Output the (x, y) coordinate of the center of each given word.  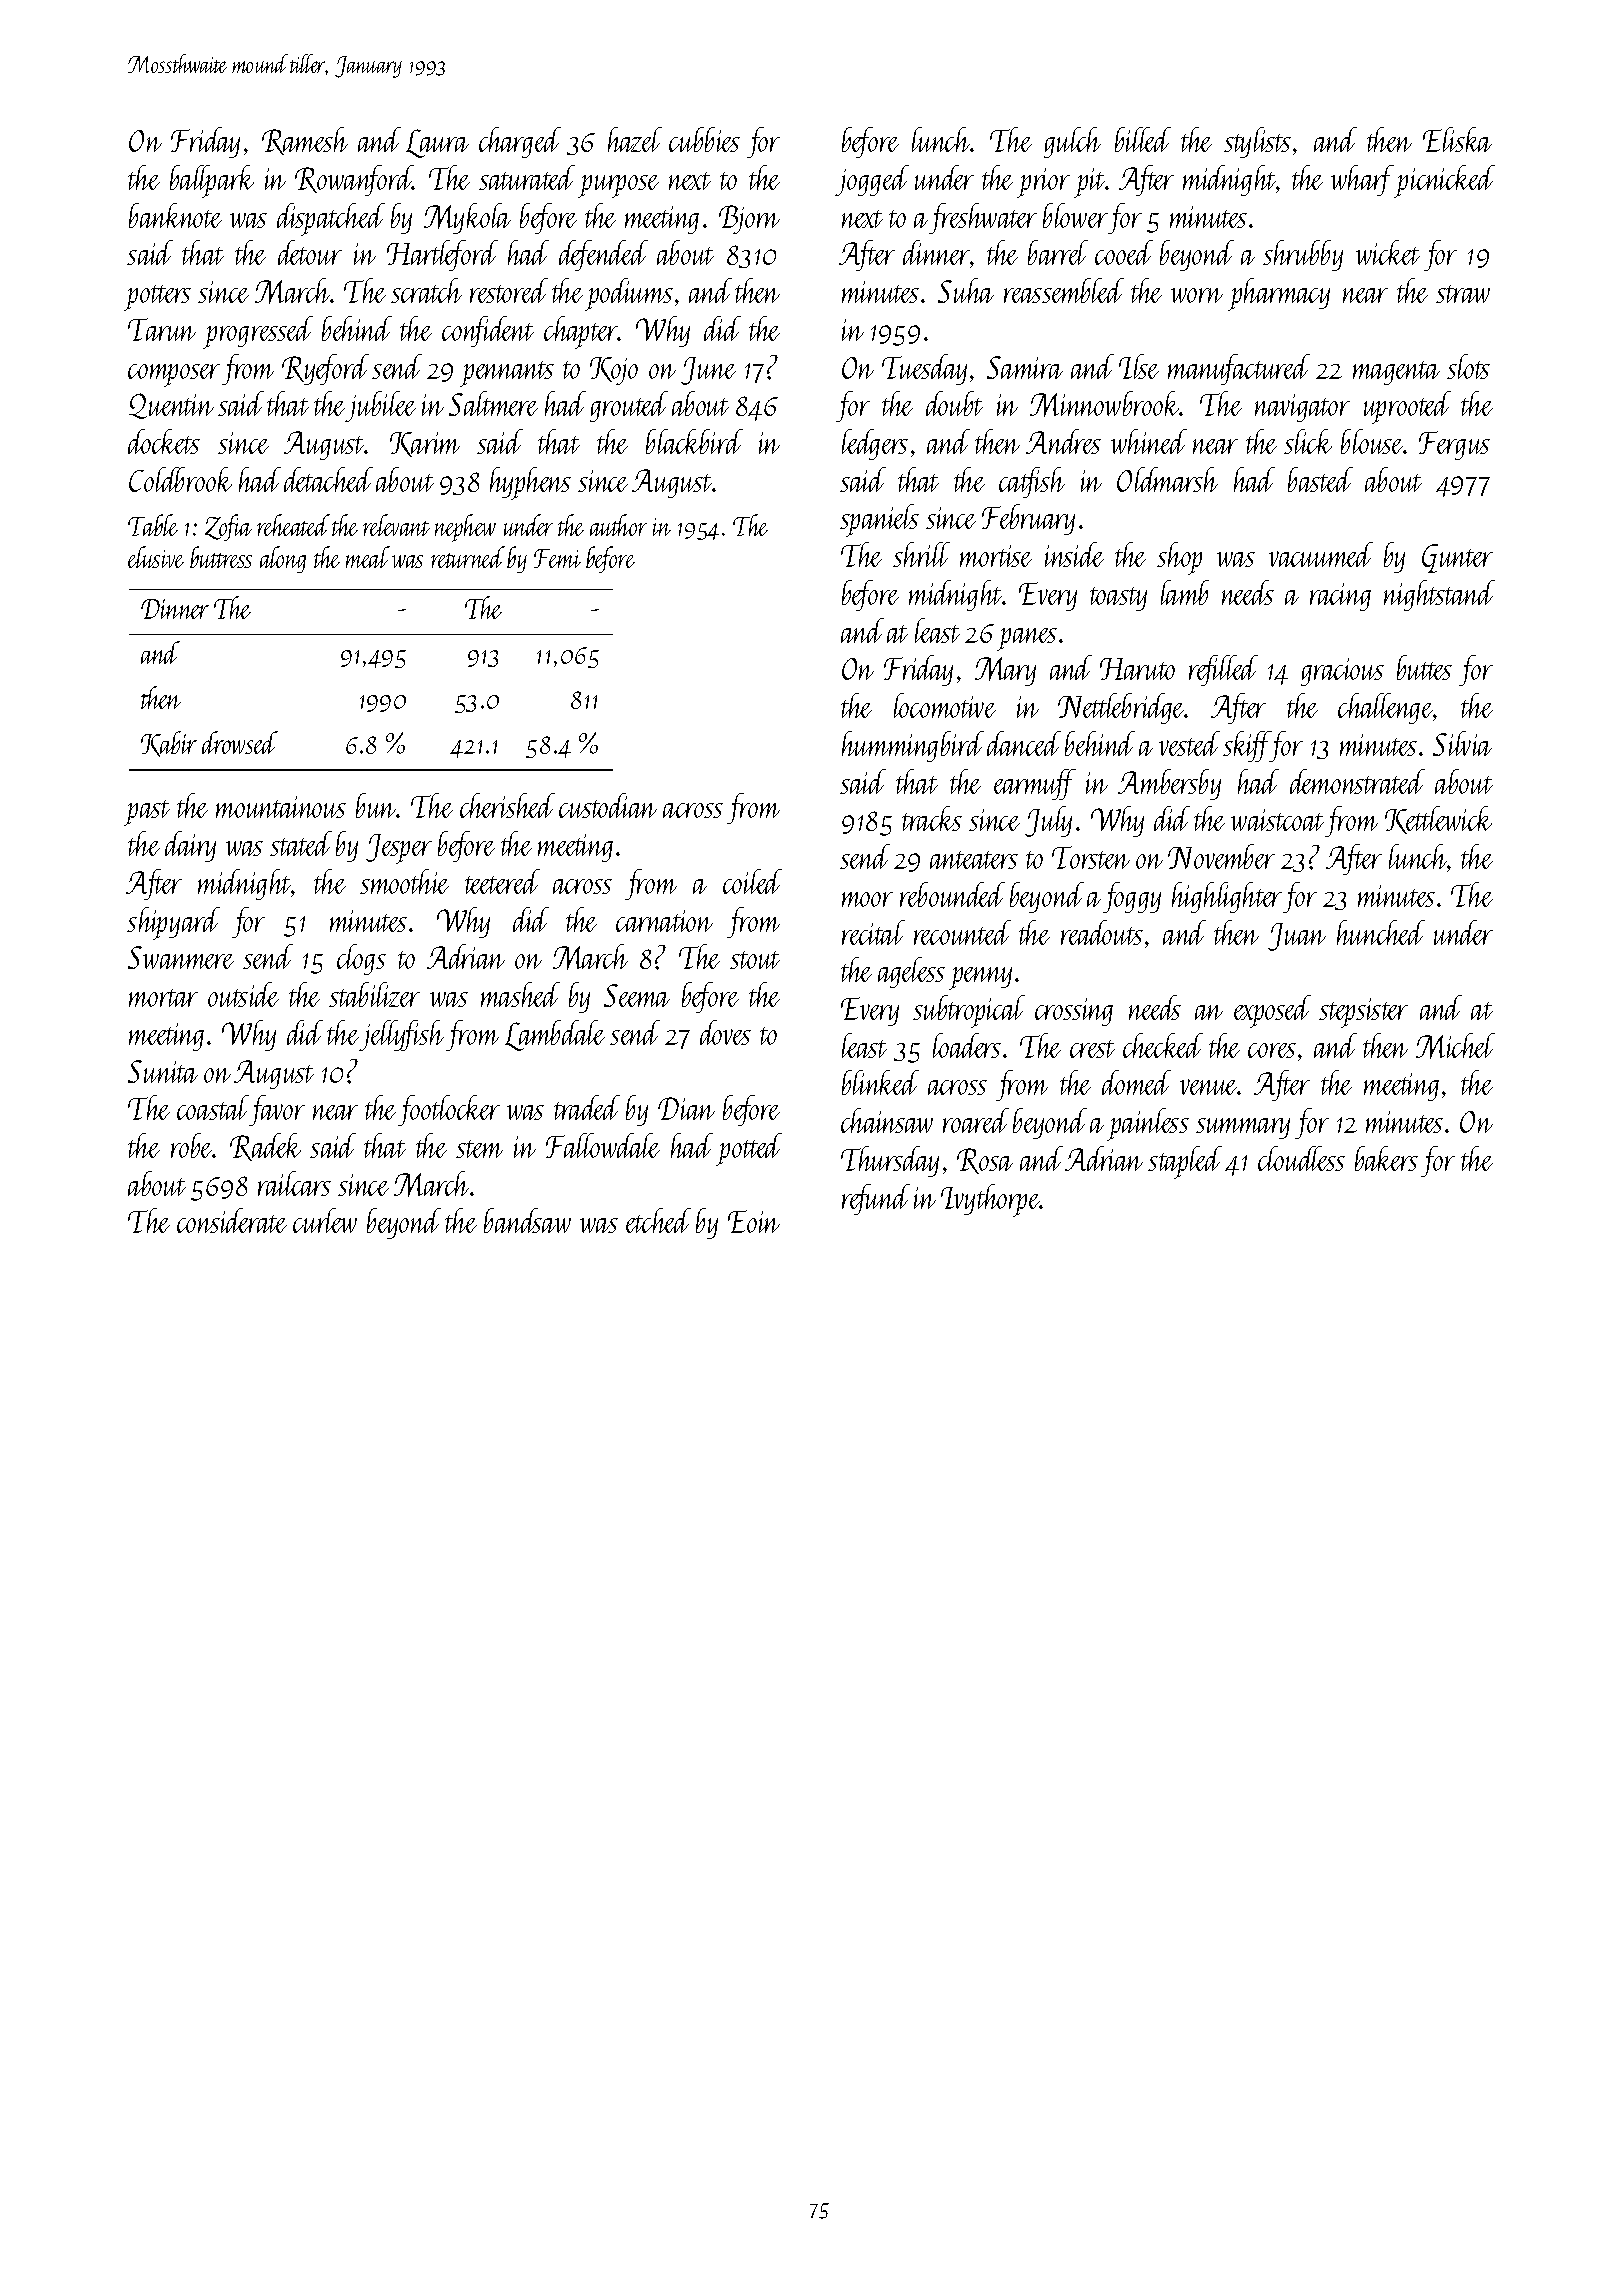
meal (368, 557)
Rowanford (354, 180)
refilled (1223, 670)
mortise (996, 556)
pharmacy (1279, 294)
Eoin (754, 1221)
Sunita (163, 1071)
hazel (635, 139)
